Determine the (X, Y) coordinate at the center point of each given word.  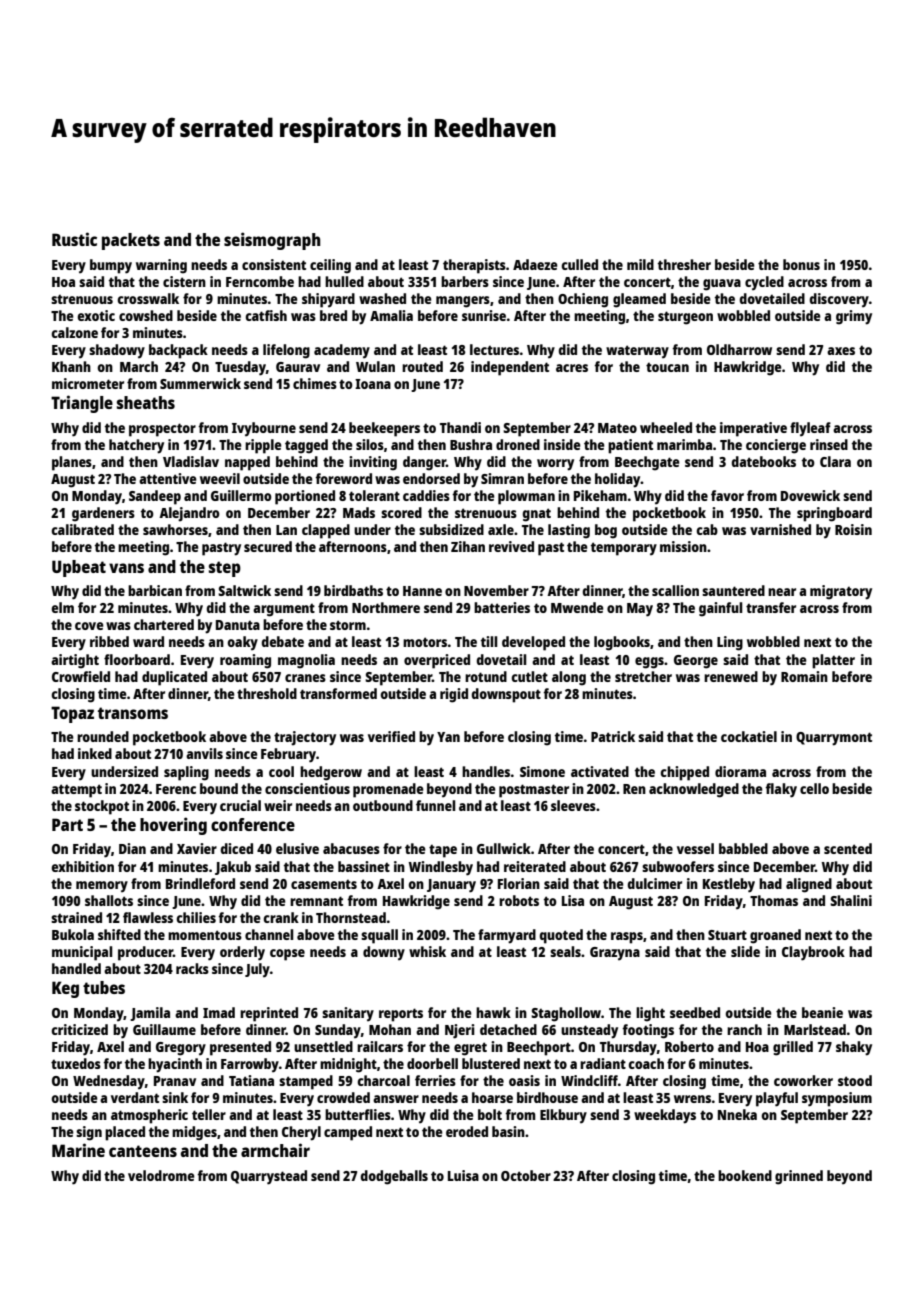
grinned (799, 1177)
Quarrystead (269, 1177)
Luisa (463, 1175)
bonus (801, 264)
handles (486, 771)
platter (833, 661)
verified (391, 736)
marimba (684, 444)
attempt (76, 791)
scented (848, 848)
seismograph (272, 241)
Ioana (373, 384)
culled (579, 264)
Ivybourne (264, 429)
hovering (173, 826)
